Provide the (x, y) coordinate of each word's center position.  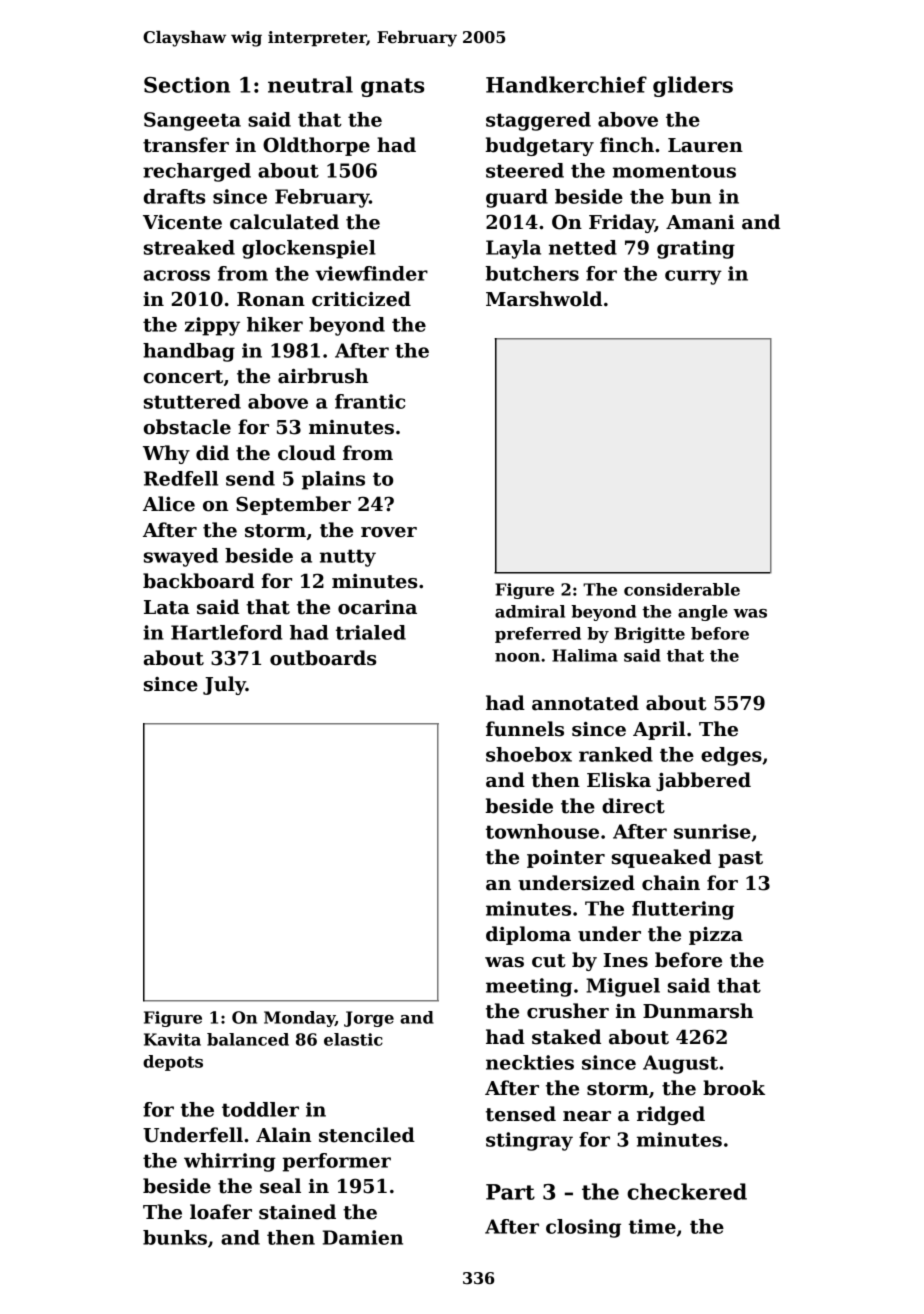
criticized (361, 299)
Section (187, 85)
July (224, 685)
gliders (693, 86)
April (659, 730)
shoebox (529, 754)
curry (693, 277)
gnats (392, 87)
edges (731, 756)
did (212, 453)
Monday (299, 1019)
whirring (230, 1162)
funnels (525, 729)
